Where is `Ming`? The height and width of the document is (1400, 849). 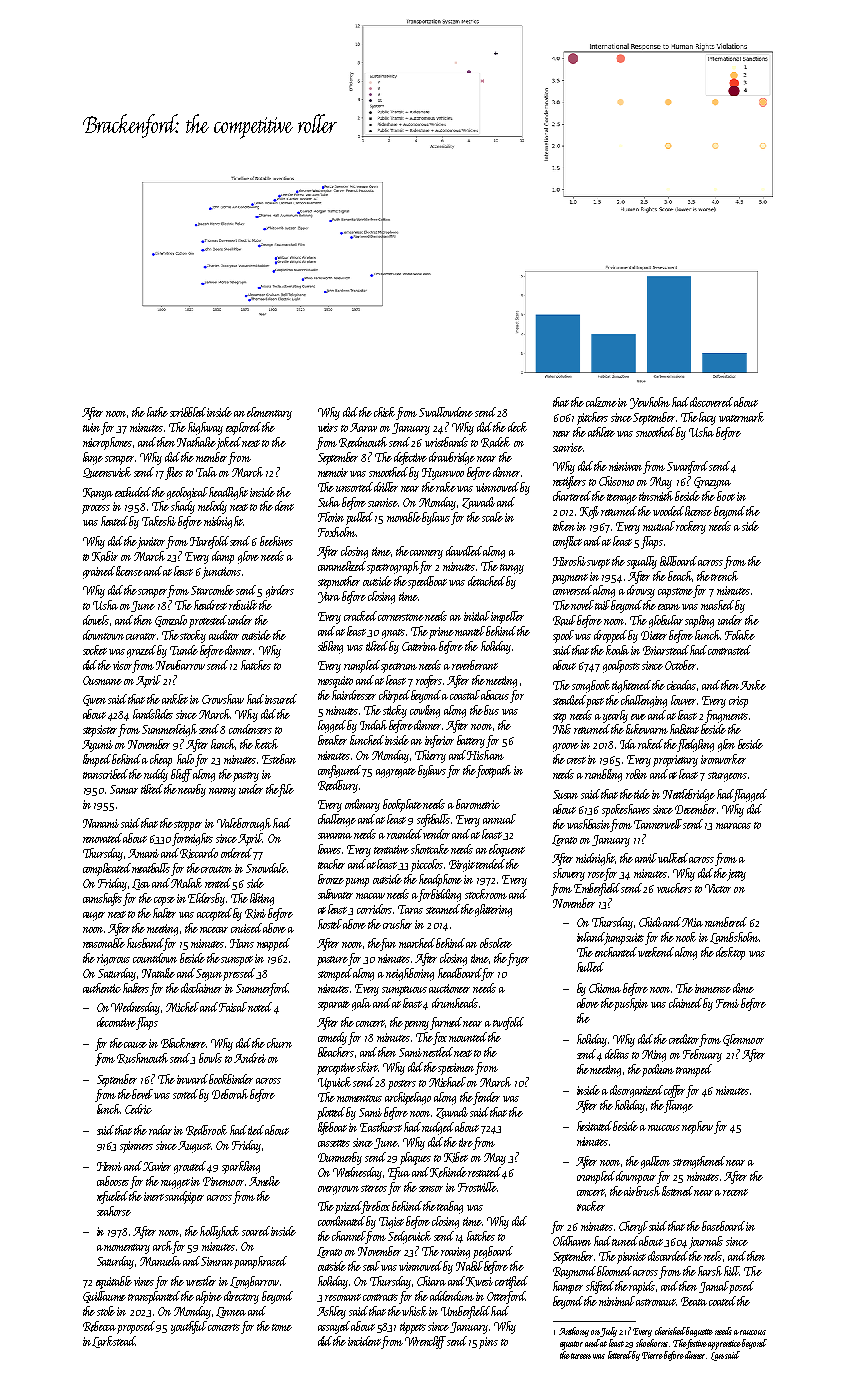 Ming is located at coordinates (654, 1056).
